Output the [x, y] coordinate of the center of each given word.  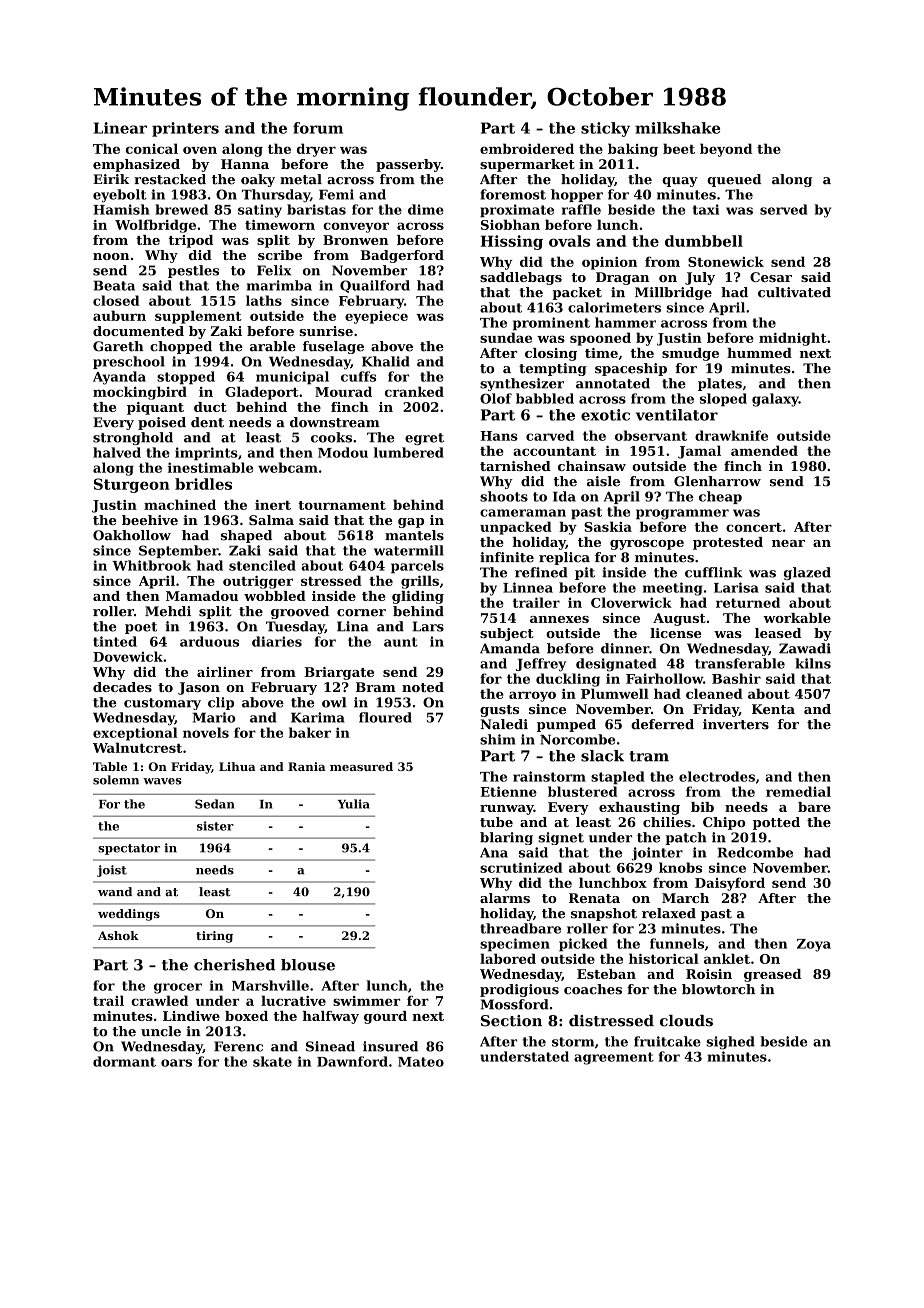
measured [361, 766]
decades [122, 687]
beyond [726, 150]
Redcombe [755, 852]
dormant [124, 1061]
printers [185, 129]
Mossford [515, 1004]
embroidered [527, 148]
